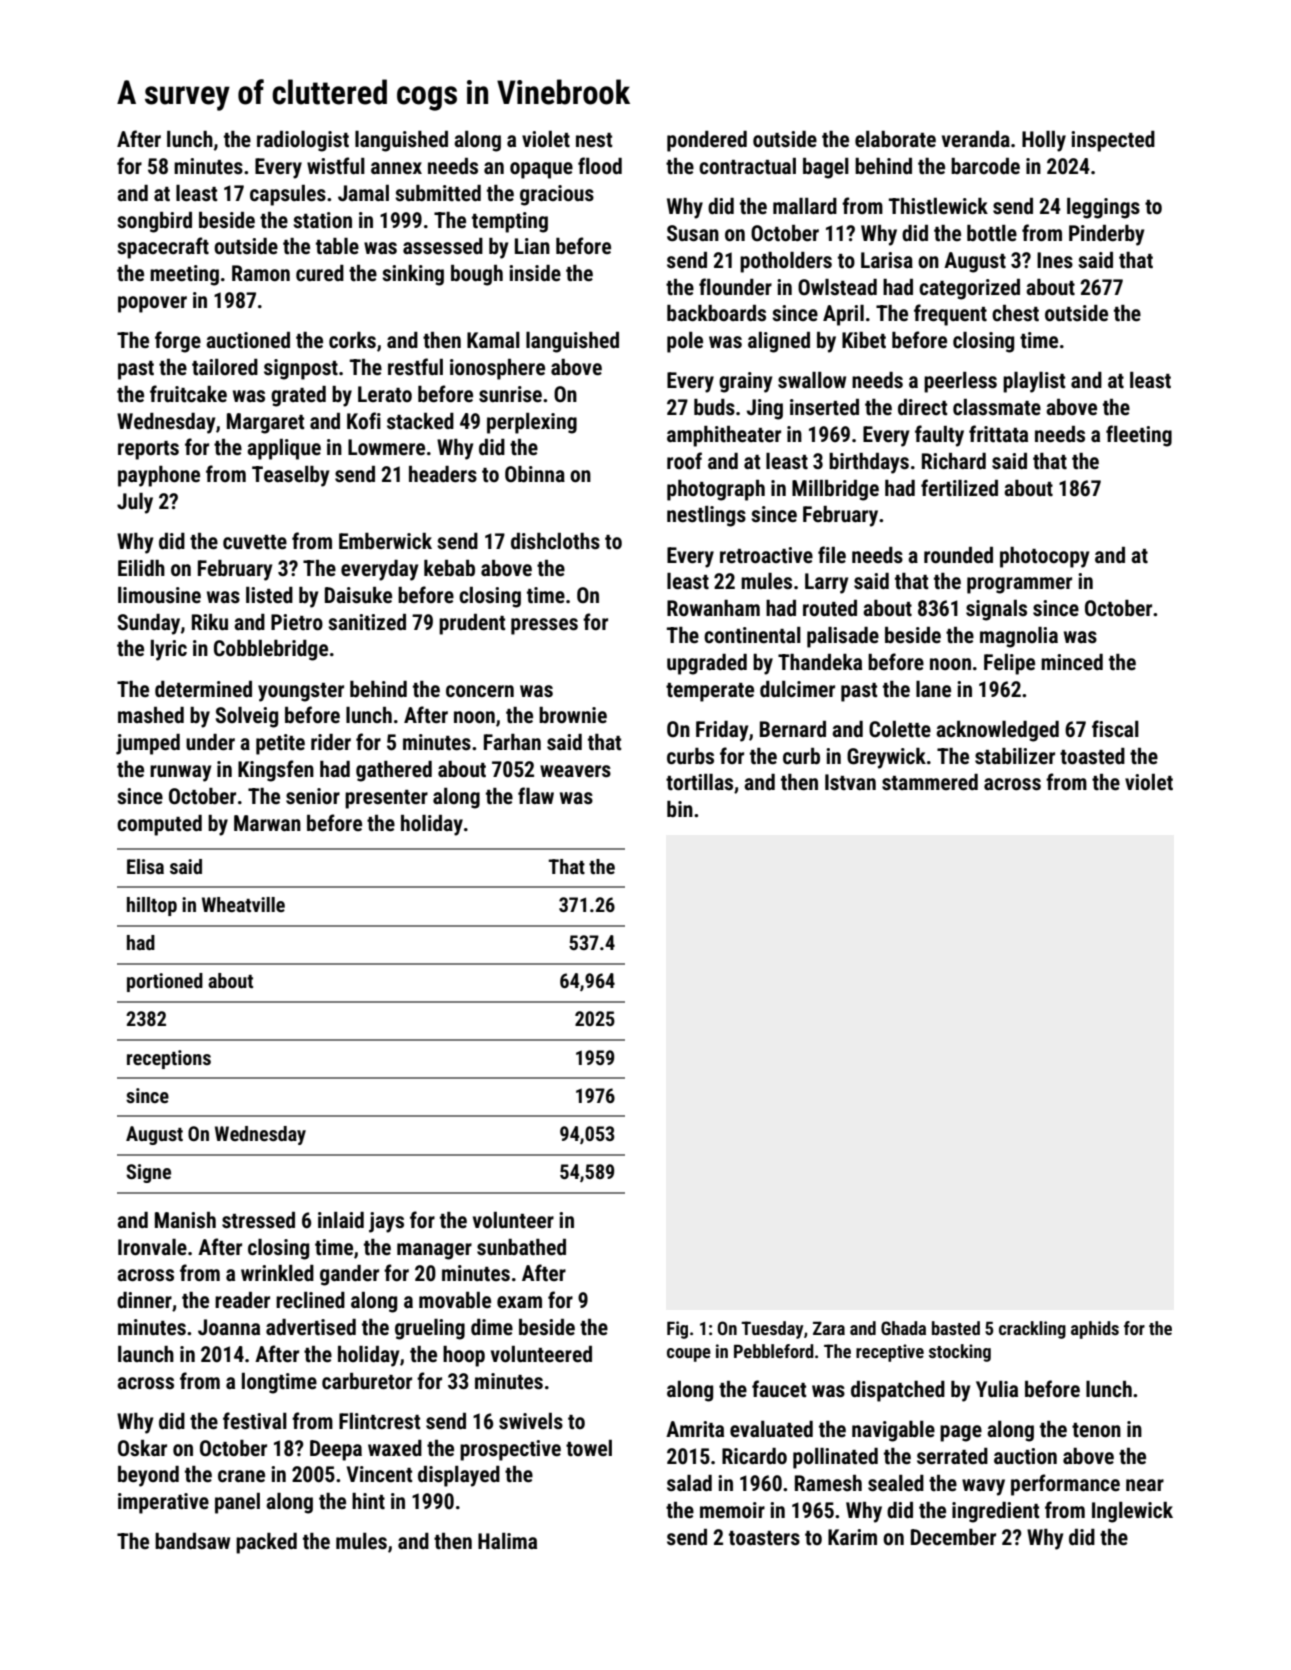 The image size is (1291, 1670). I want to click on stammered, so click(930, 782).
